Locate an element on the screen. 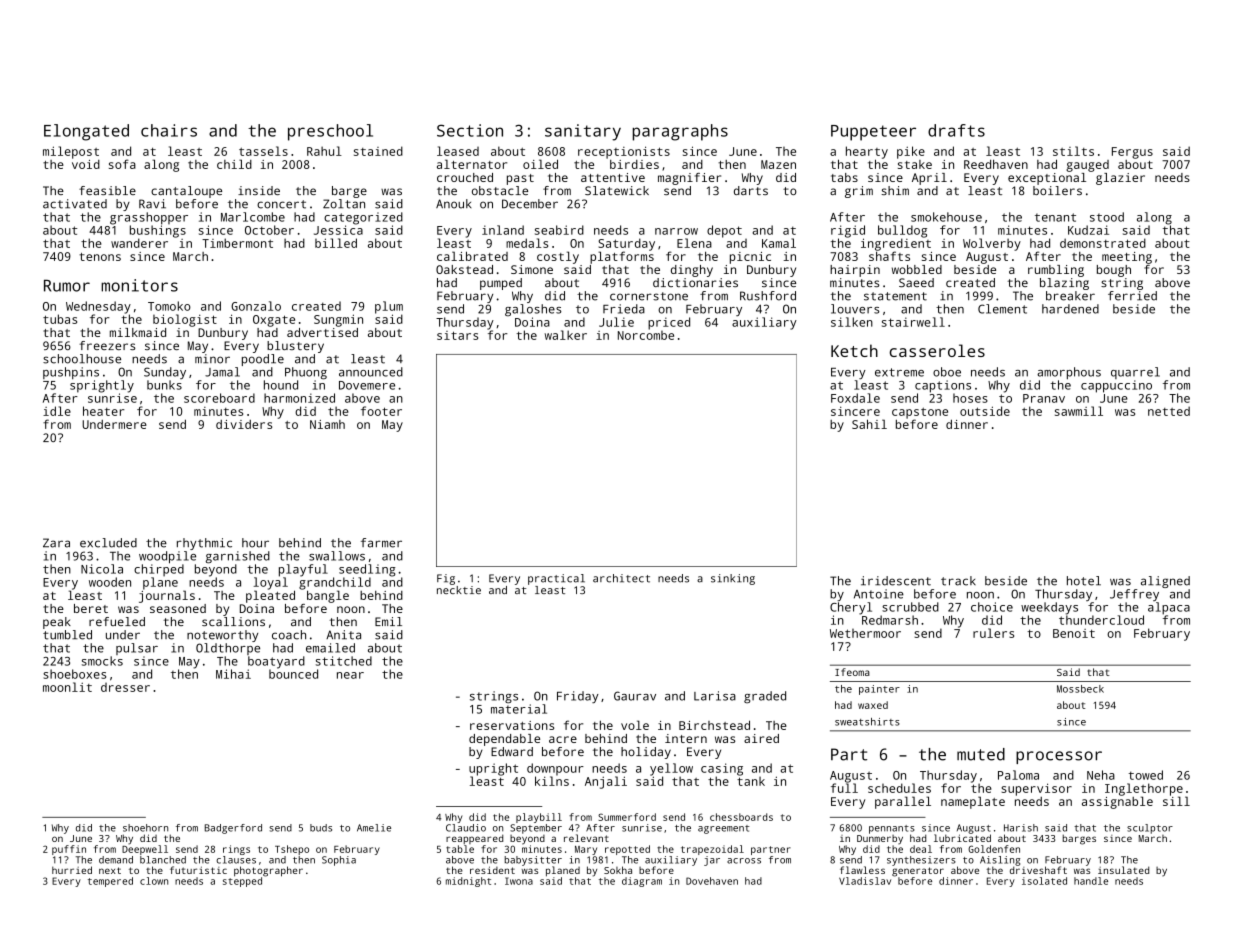 This screenshot has height=952, width=1233. Saeed is located at coordinates (916, 282).
